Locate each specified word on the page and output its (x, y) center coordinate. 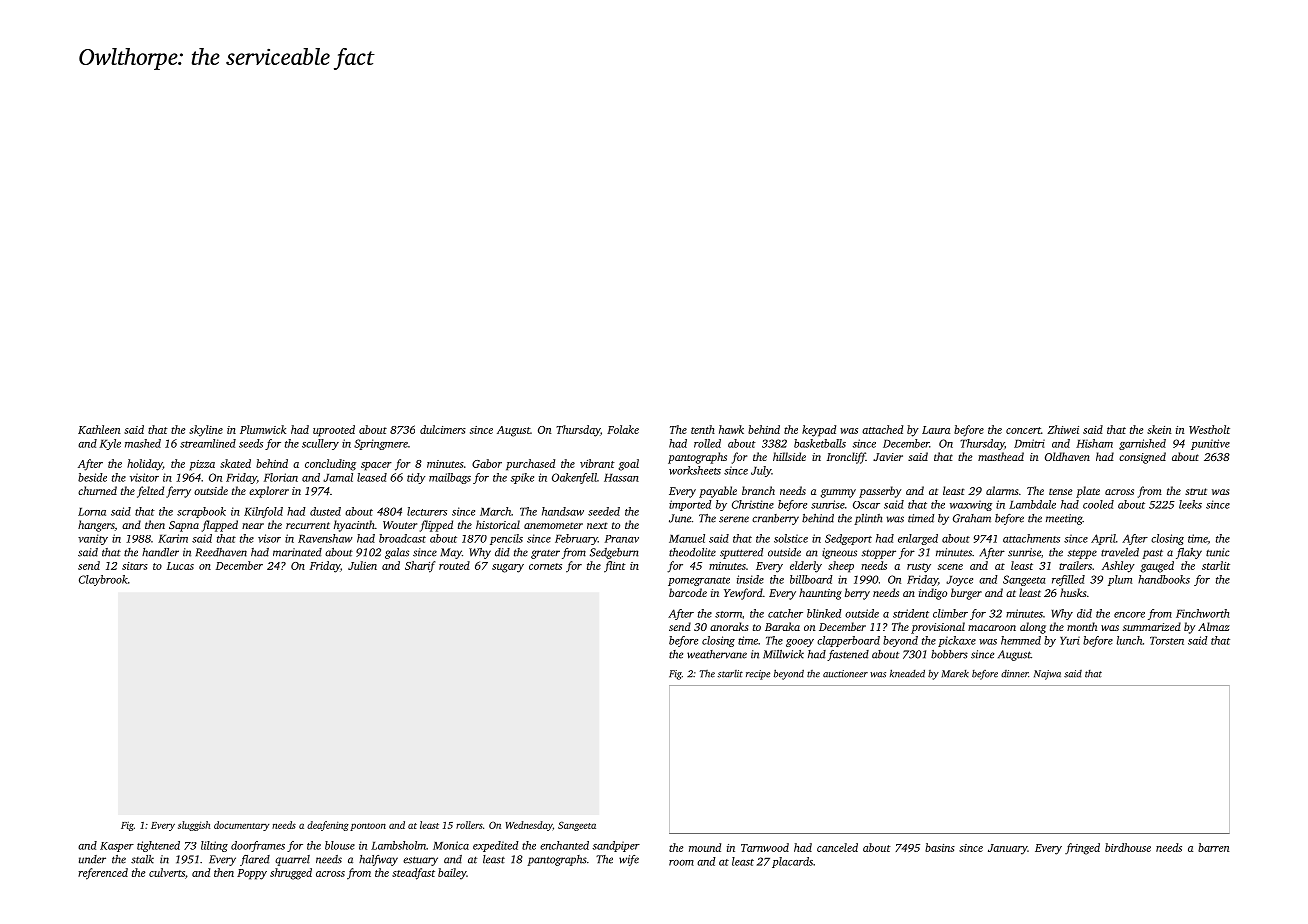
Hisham (1094, 443)
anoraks (729, 626)
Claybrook (103, 580)
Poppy (252, 874)
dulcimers (443, 429)
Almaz (1214, 626)
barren (1213, 847)
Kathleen (99, 429)
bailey (452, 874)
